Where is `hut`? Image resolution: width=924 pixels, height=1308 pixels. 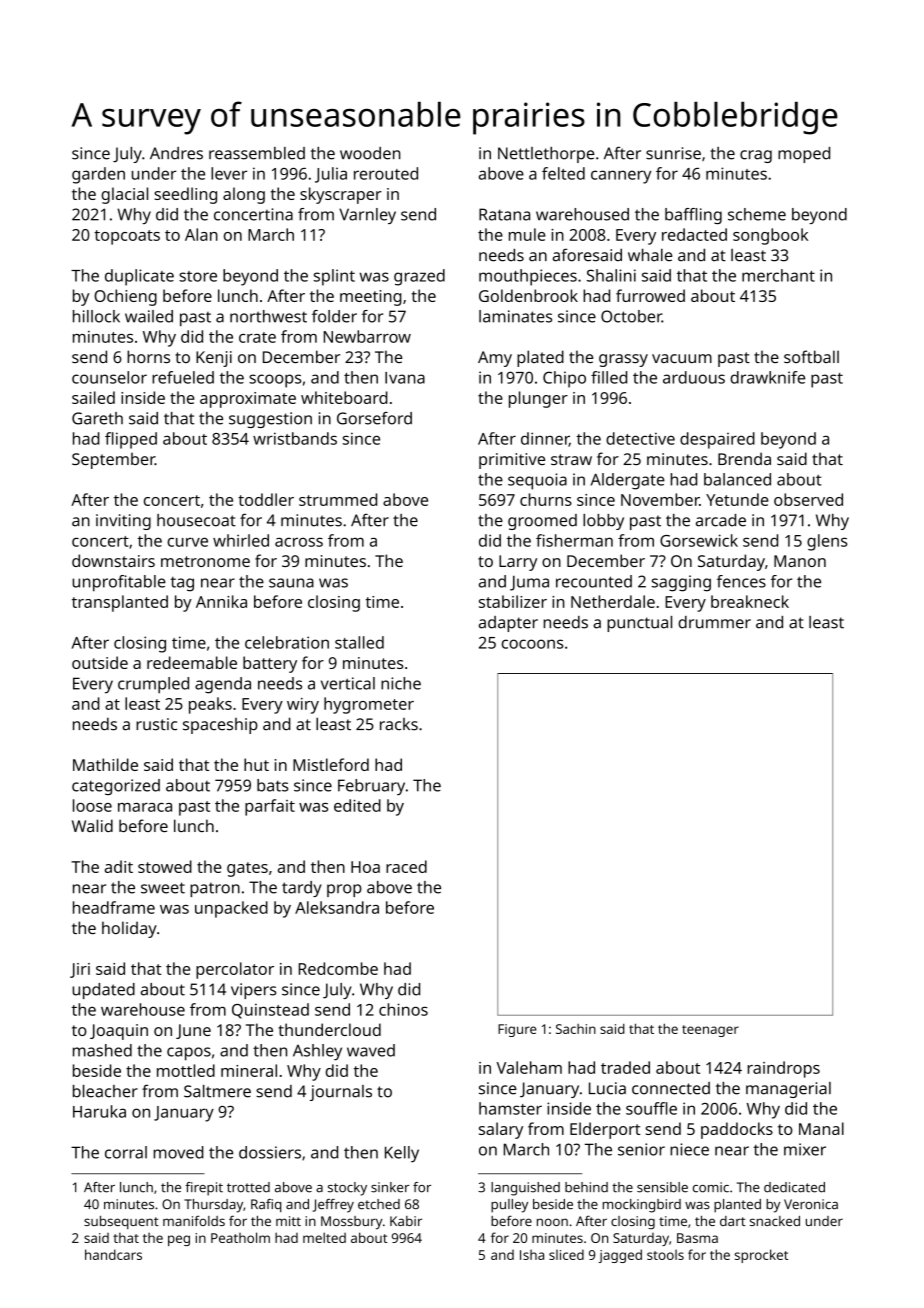 hut is located at coordinates (256, 764).
